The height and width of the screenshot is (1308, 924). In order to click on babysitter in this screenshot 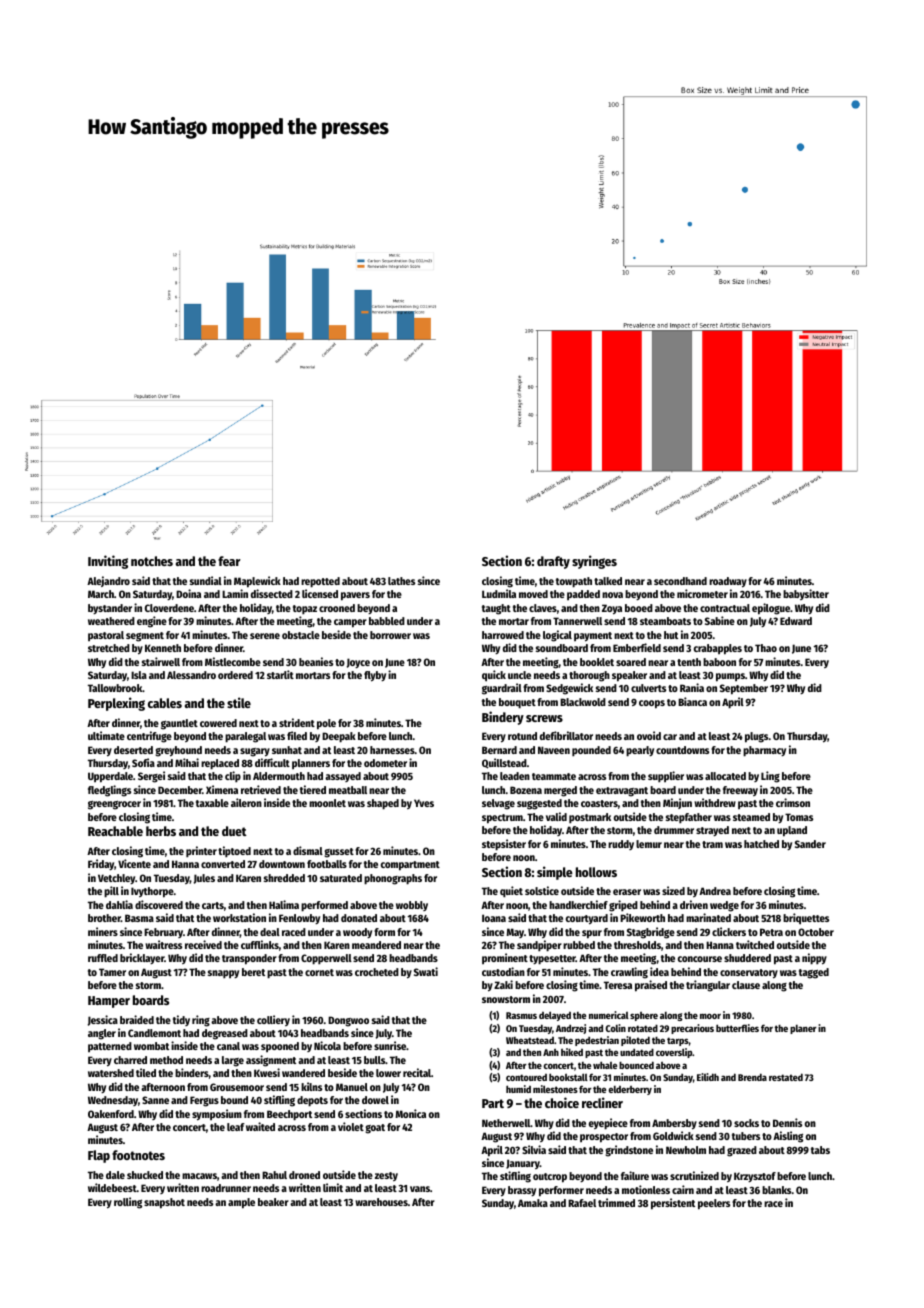, I will do `click(806, 594)`.
